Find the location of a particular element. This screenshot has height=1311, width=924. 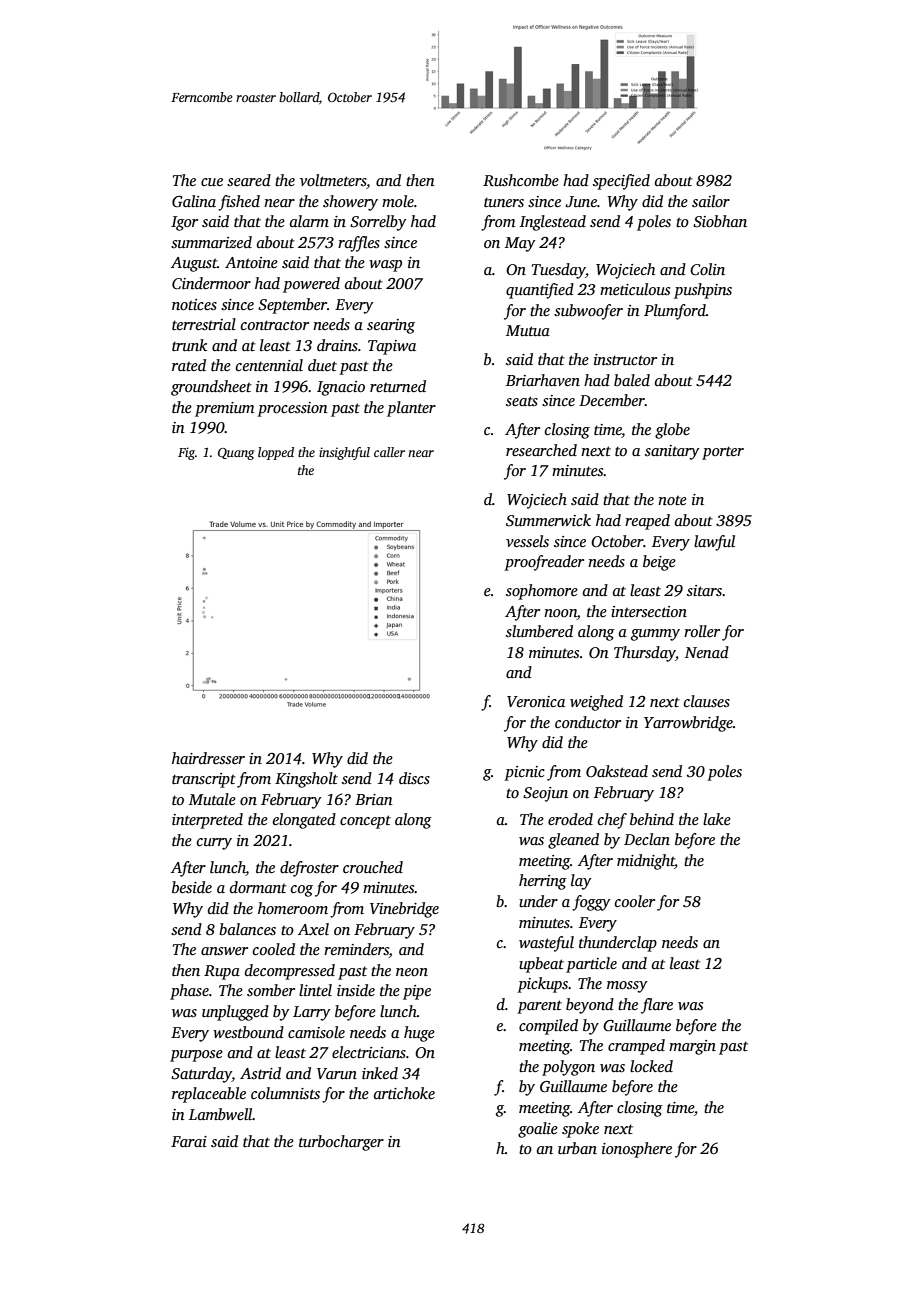

specified is located at coordinates (621, 182).
